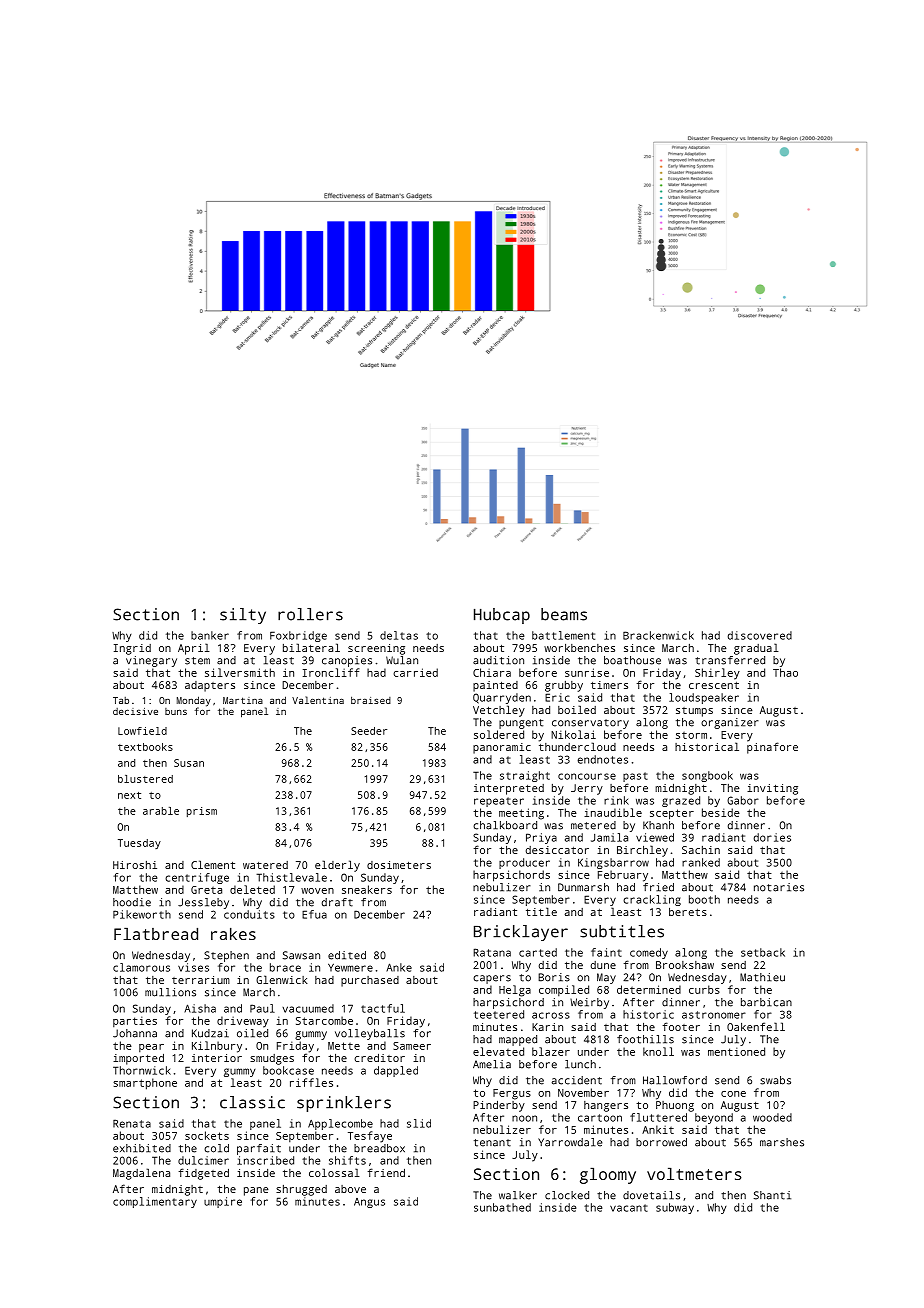  What do you see at coordinates (197, 878) in the document?
I see `centrifuge` at bounding box center [197, 878].
